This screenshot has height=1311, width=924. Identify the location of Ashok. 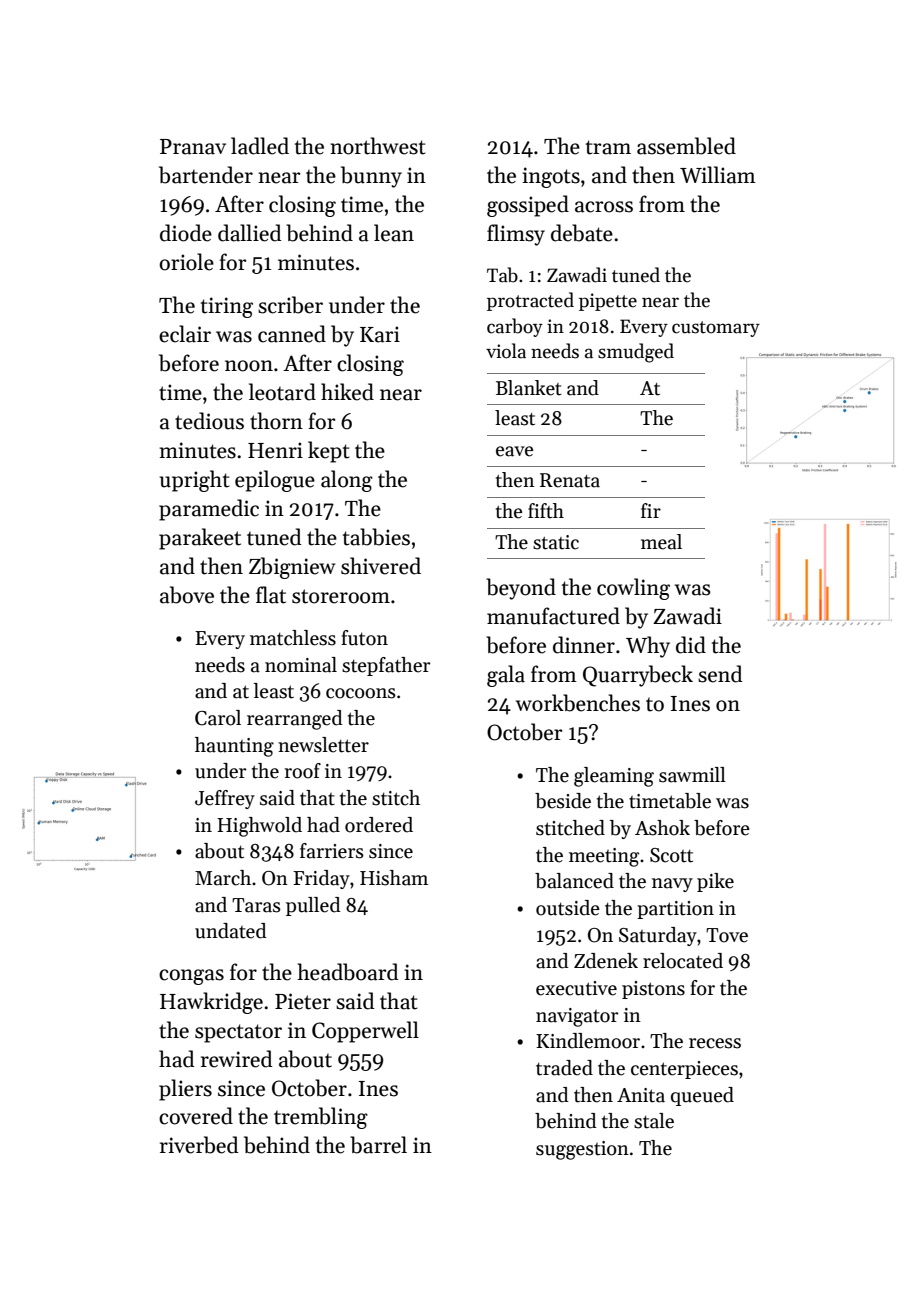
(662, 828).
